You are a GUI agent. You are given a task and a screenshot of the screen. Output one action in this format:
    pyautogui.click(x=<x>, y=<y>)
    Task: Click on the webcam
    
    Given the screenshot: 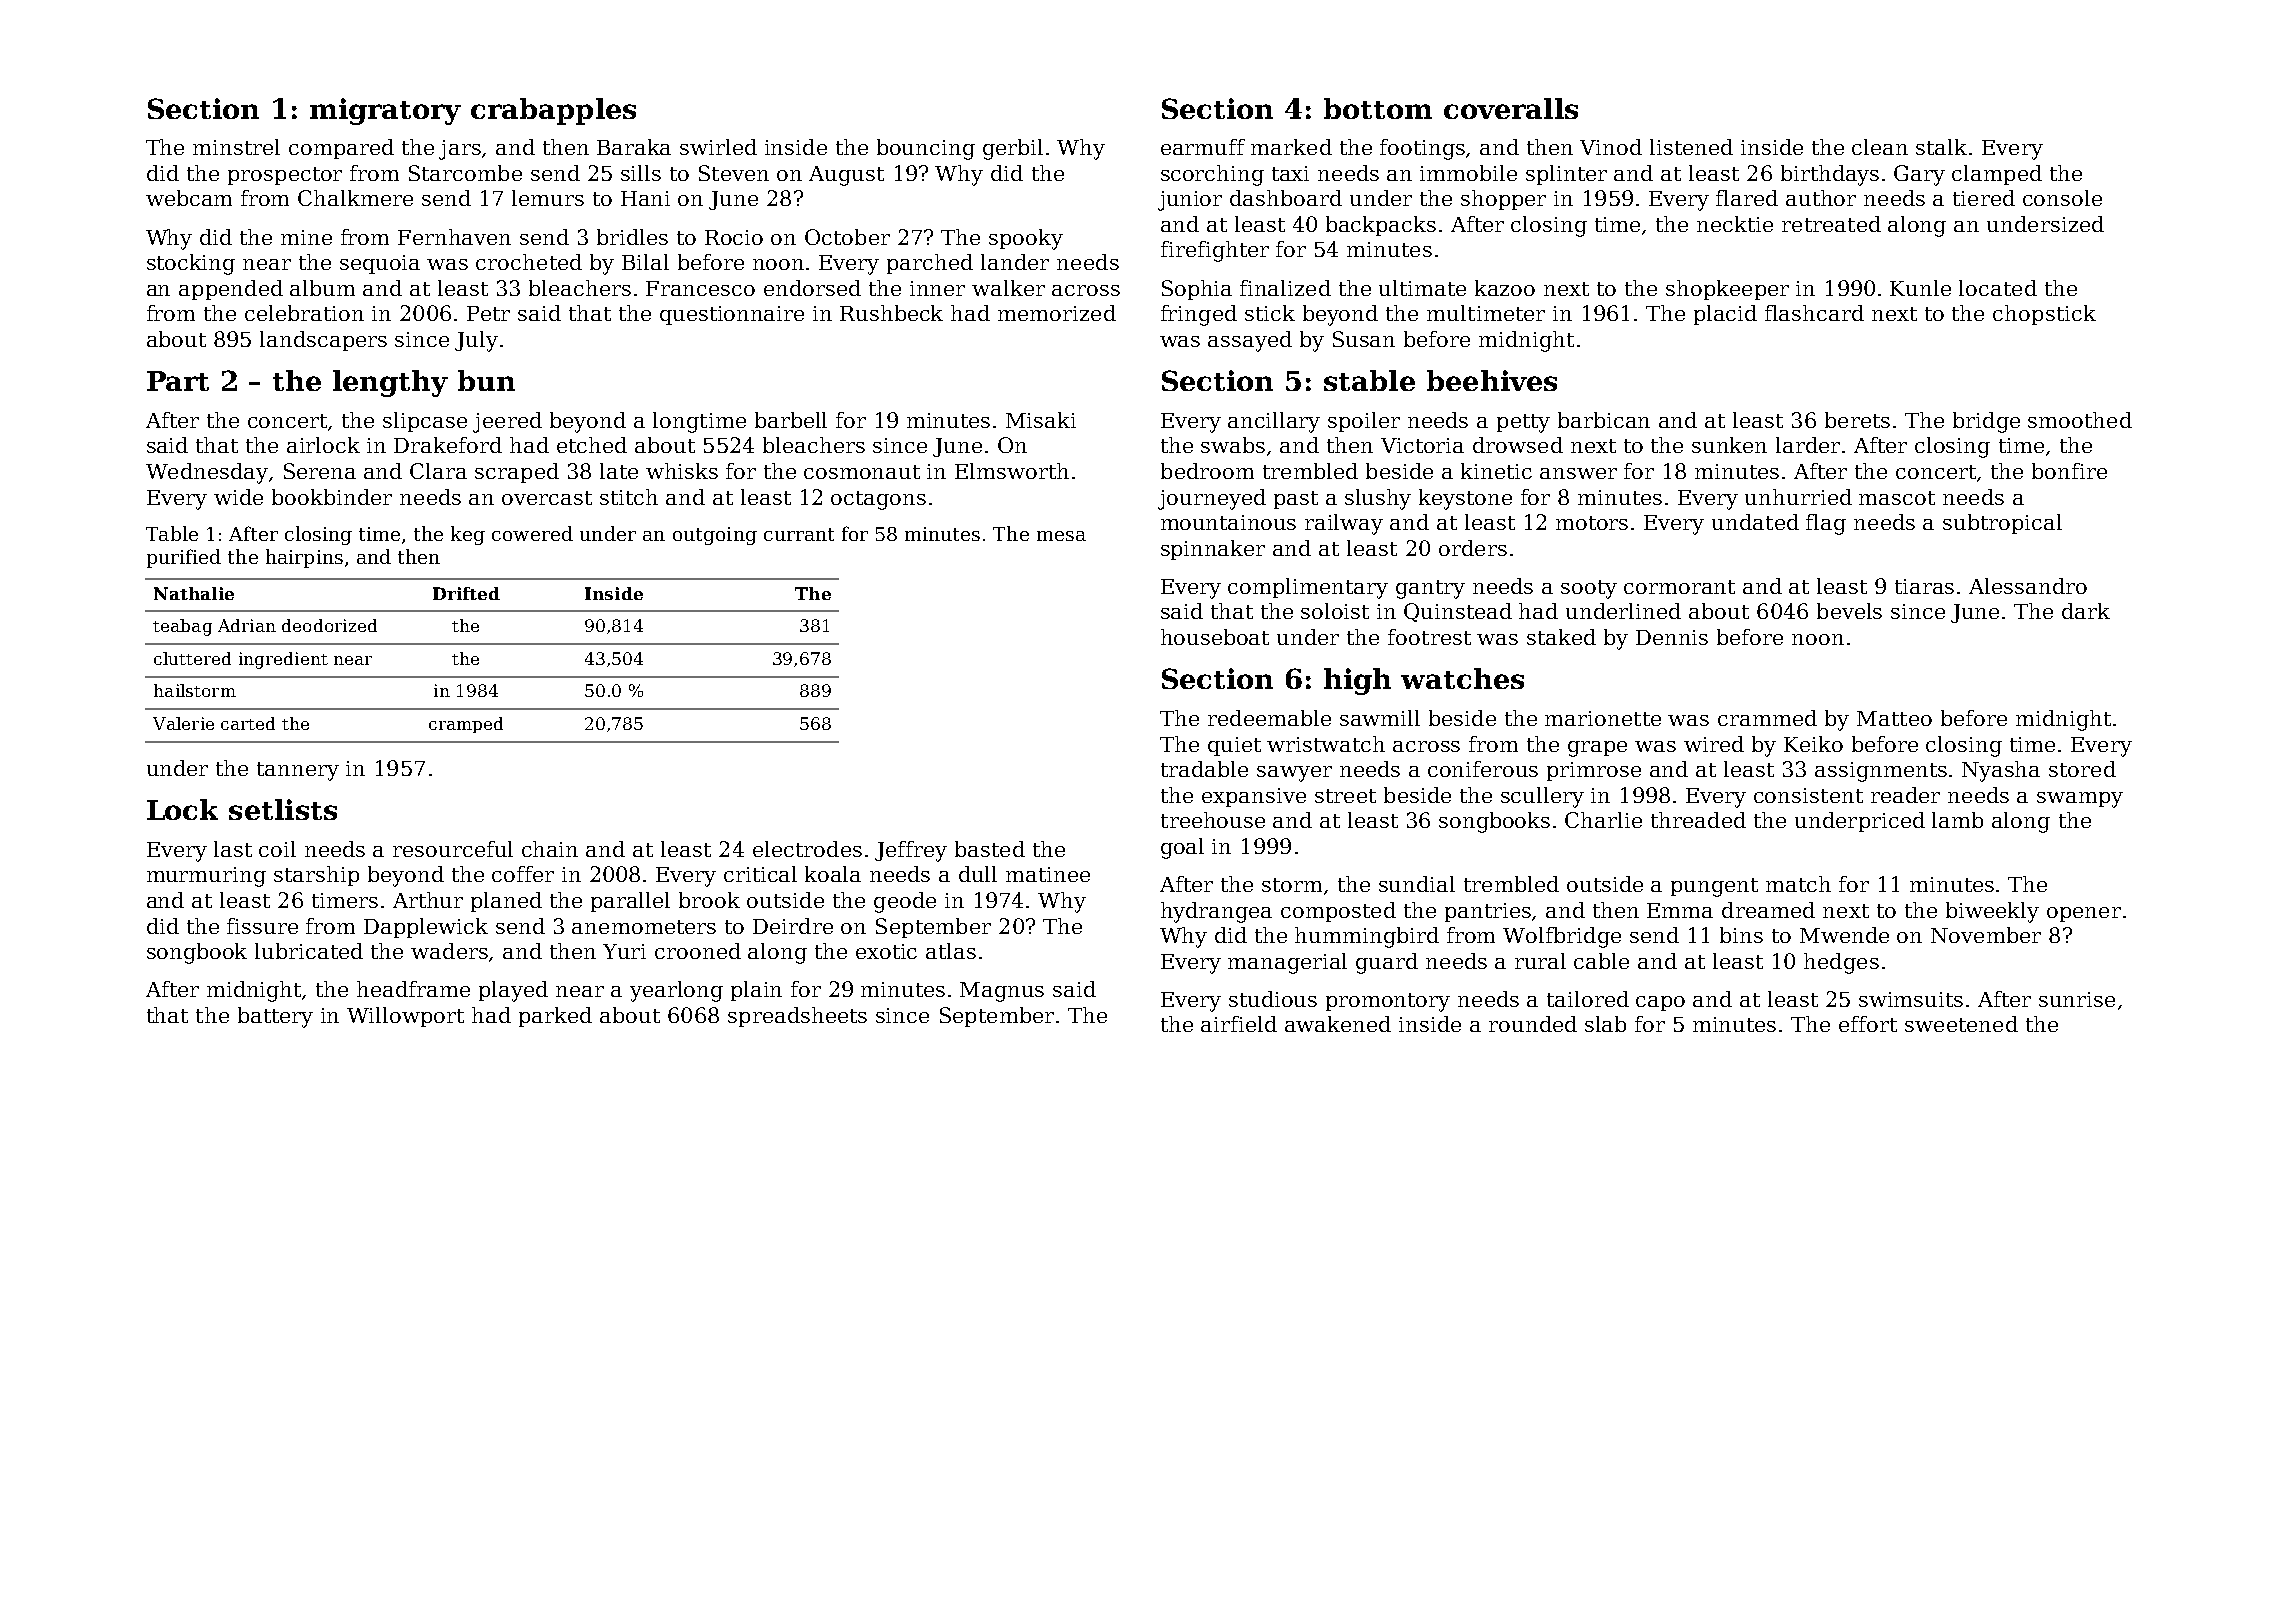 What is the action you would take?
    pyautogui.click(x=189, y=198)
